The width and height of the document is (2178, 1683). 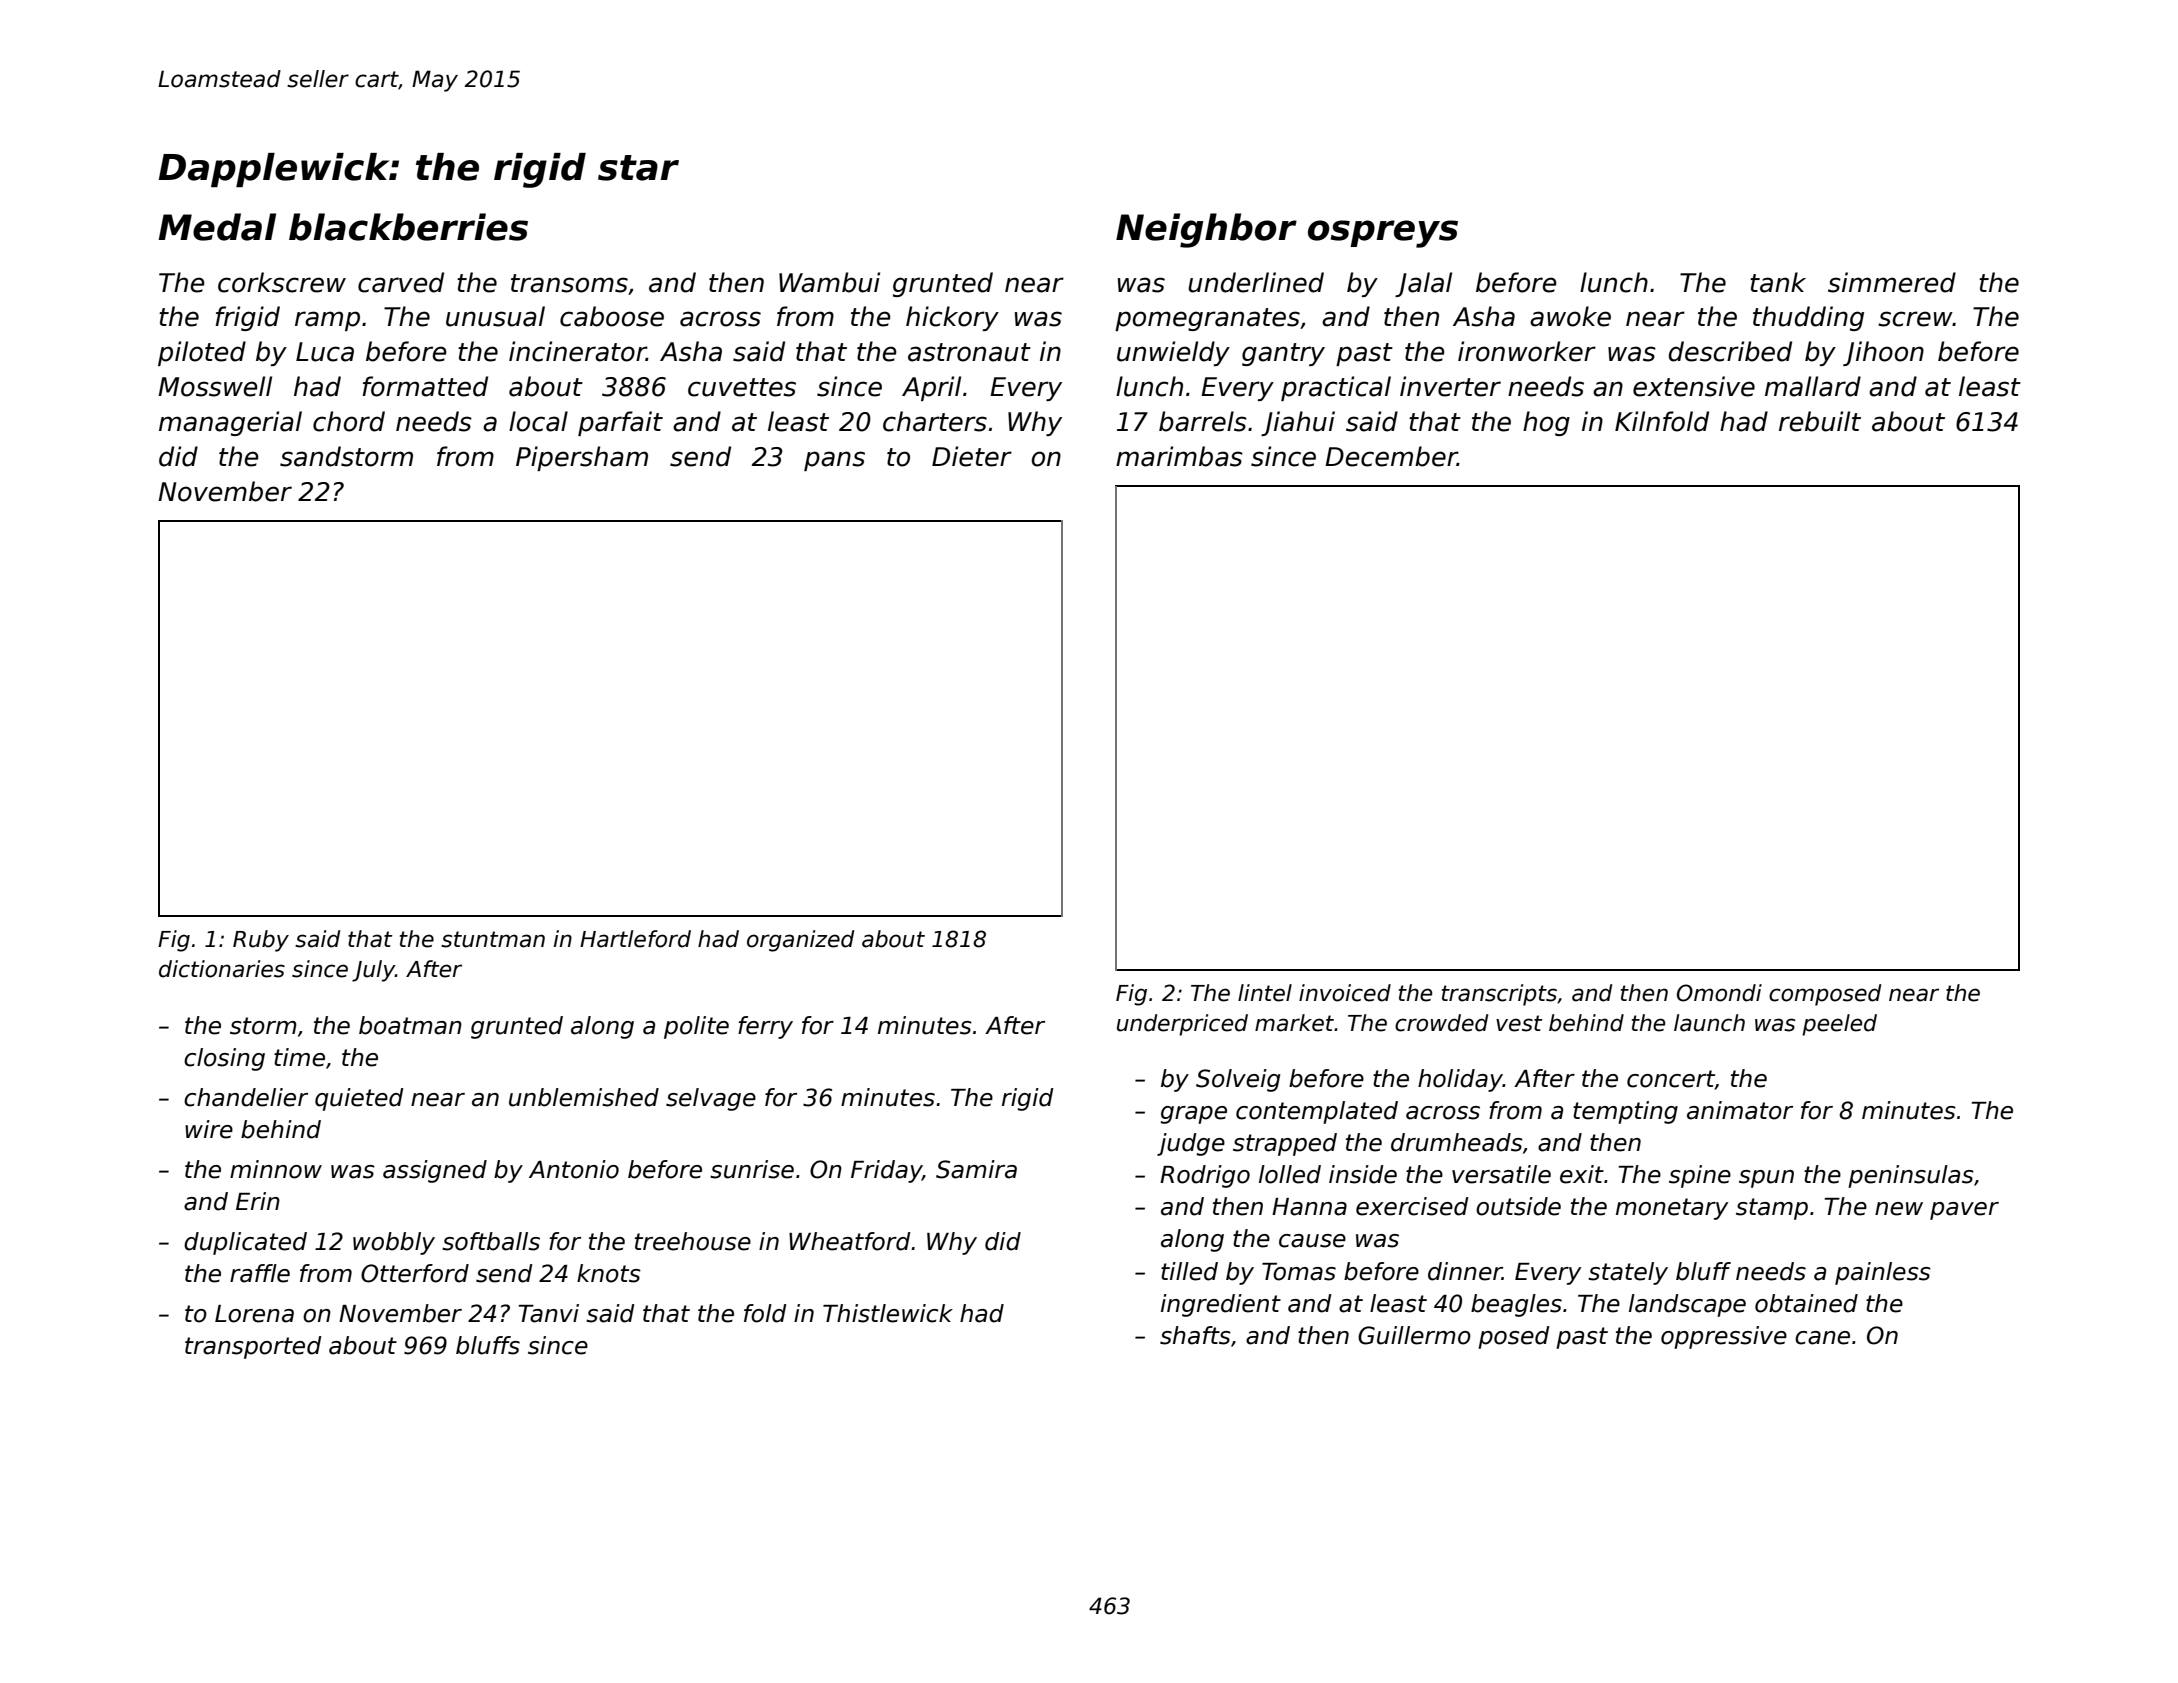 What do you see at coordinates (493, 939) in the document?
I see `stuntman` at bounding box center [493, 939].
